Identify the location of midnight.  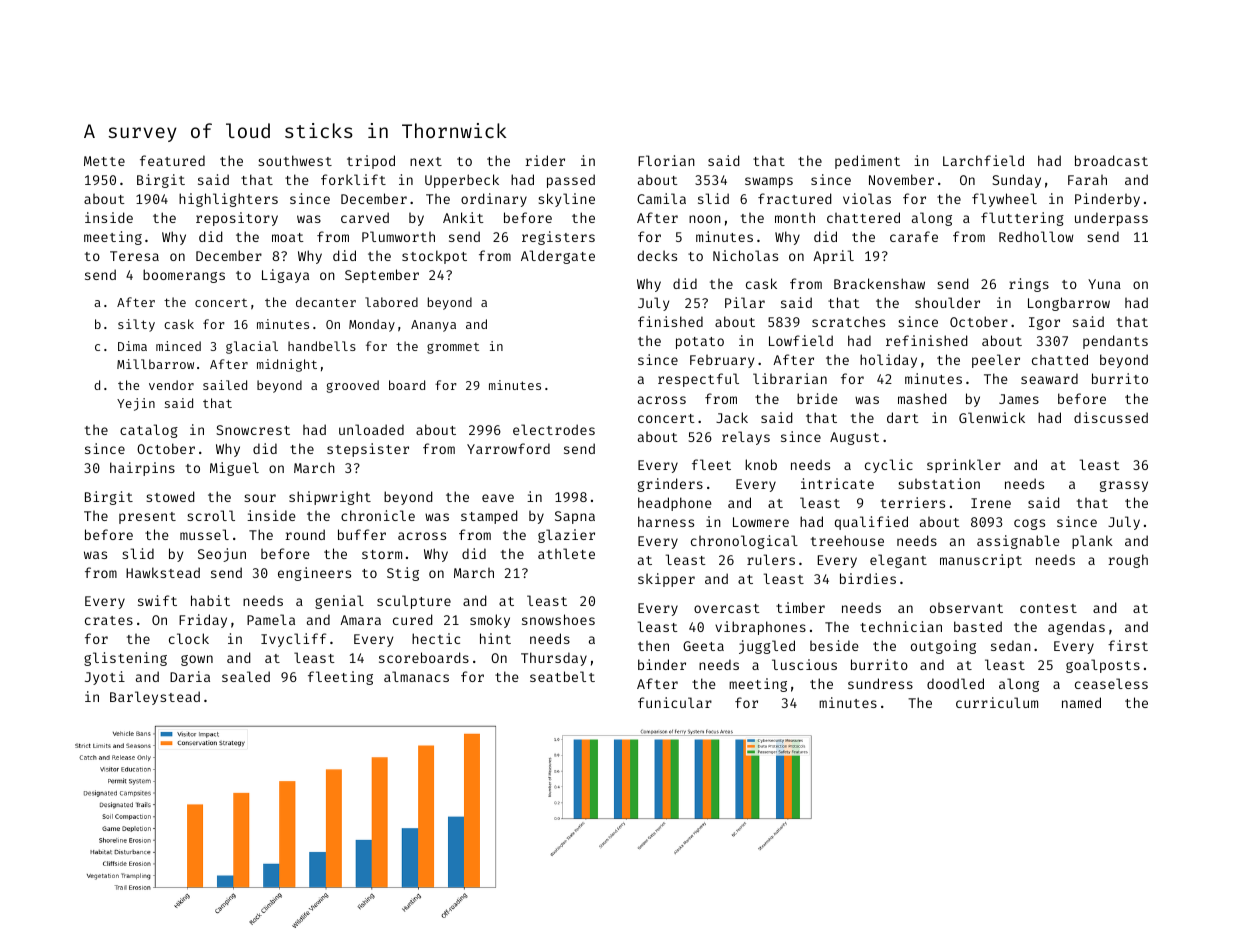
(287, 365).
